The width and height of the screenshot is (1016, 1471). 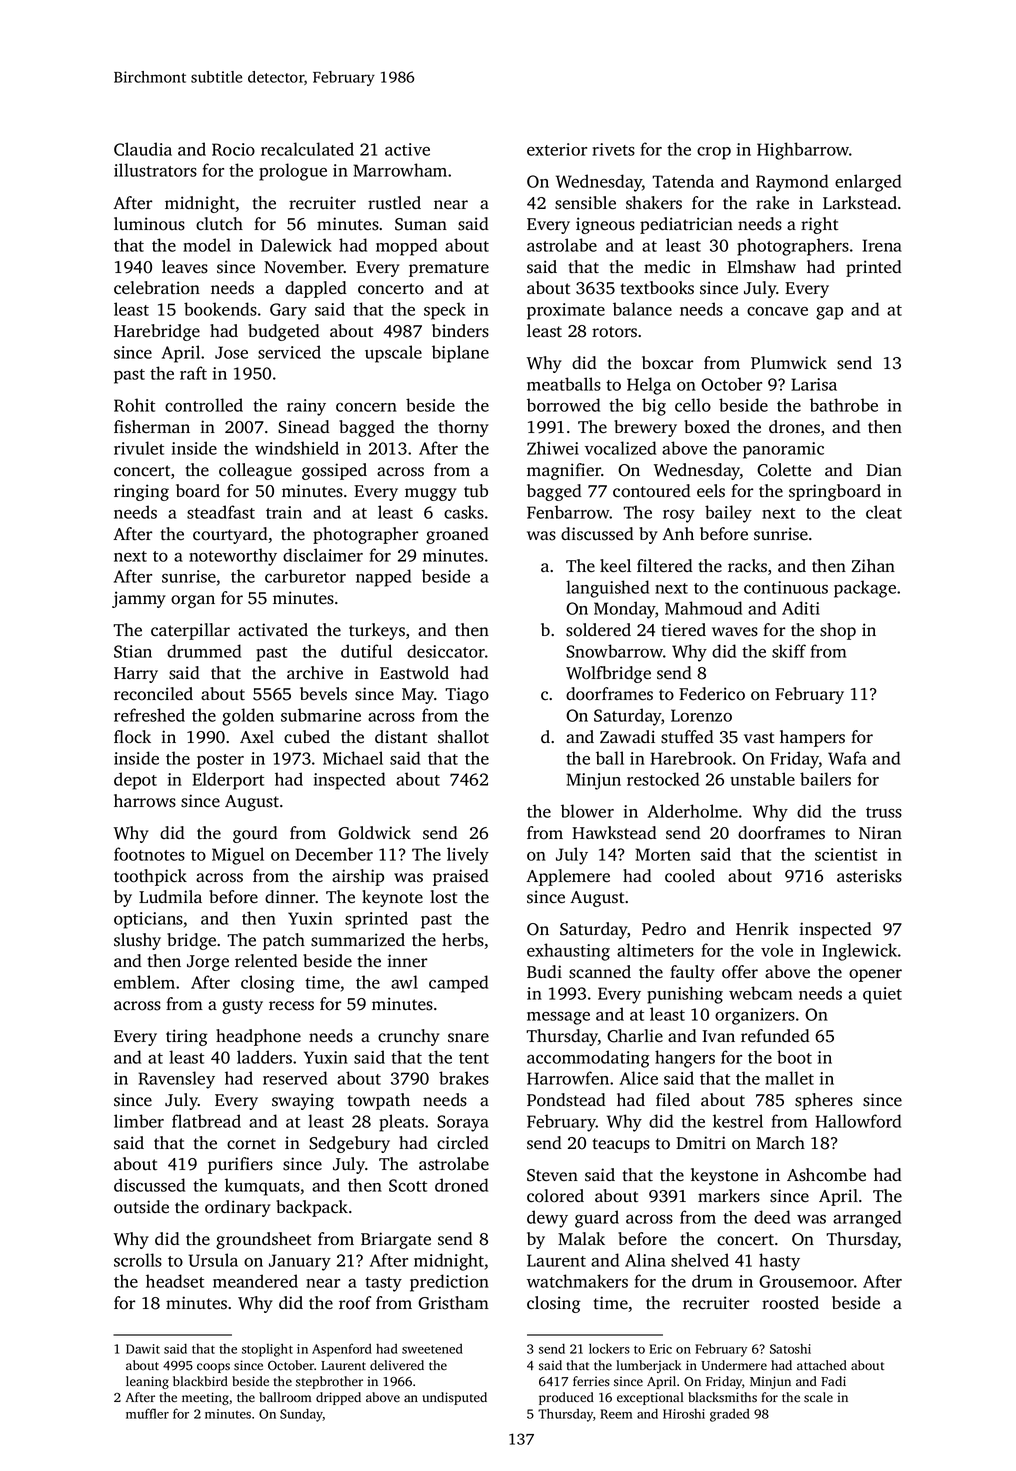 What do you see at coordinates (190, 631) in the screenshot?
I see `caterpillar` at bounding box center [190, 631].
